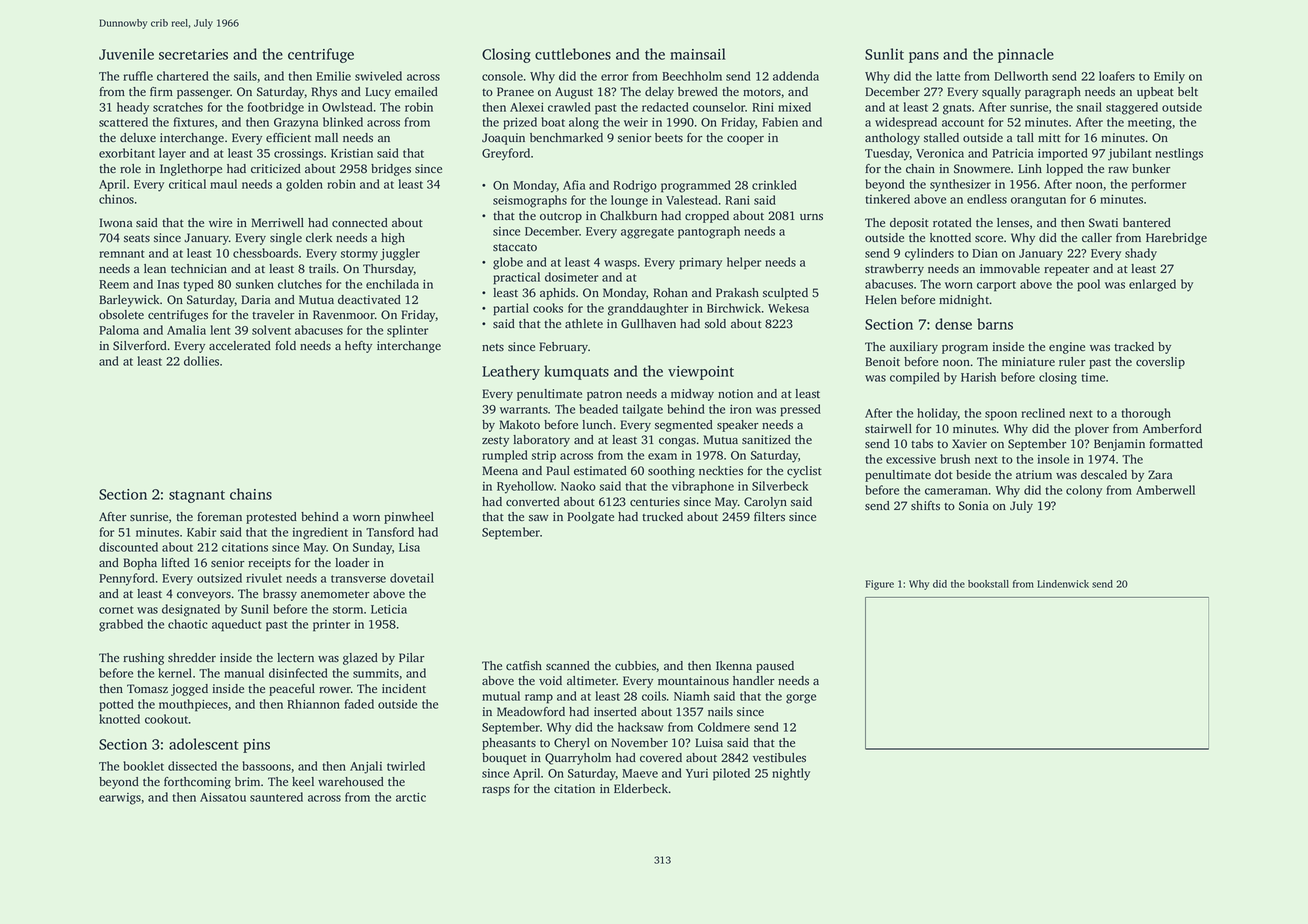 Image resolution: width=1308 pixels, height=924 pixels. What do you see at coordinates (662, 456) in the image?
I see `exam` at bounding box center [662, 456].
